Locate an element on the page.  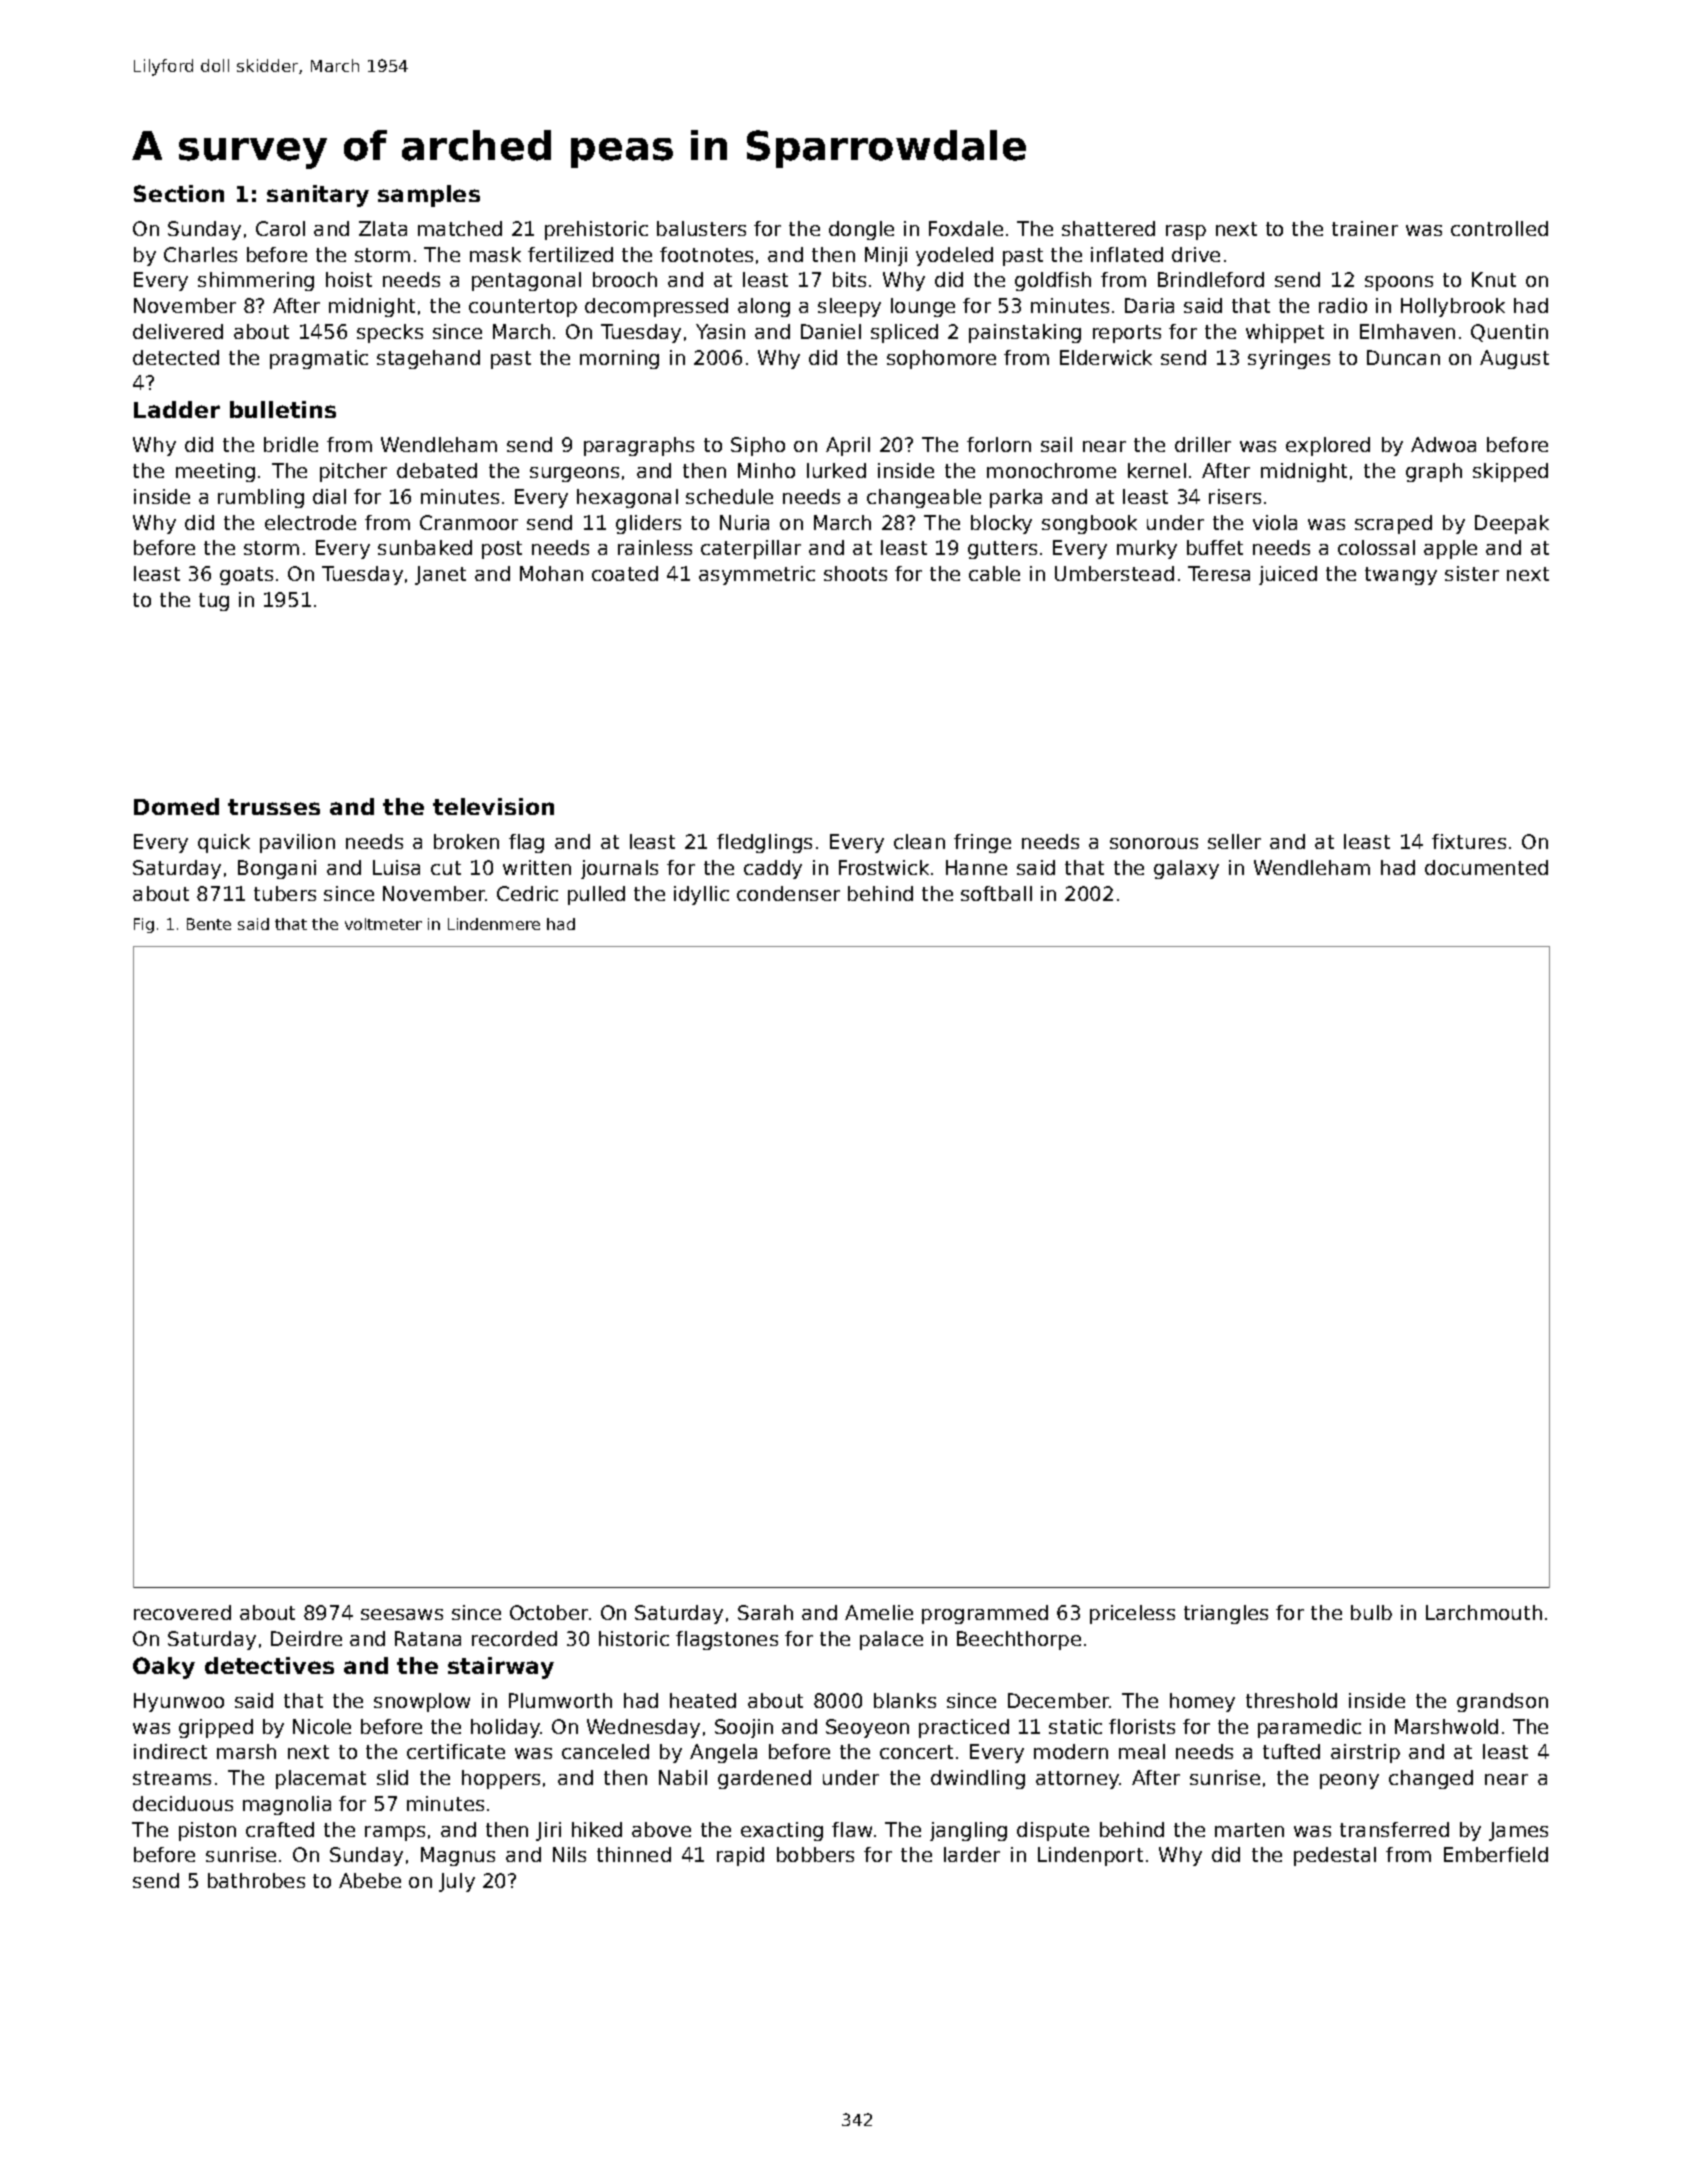
Lindenmere is located at coordinates (494, 924).
